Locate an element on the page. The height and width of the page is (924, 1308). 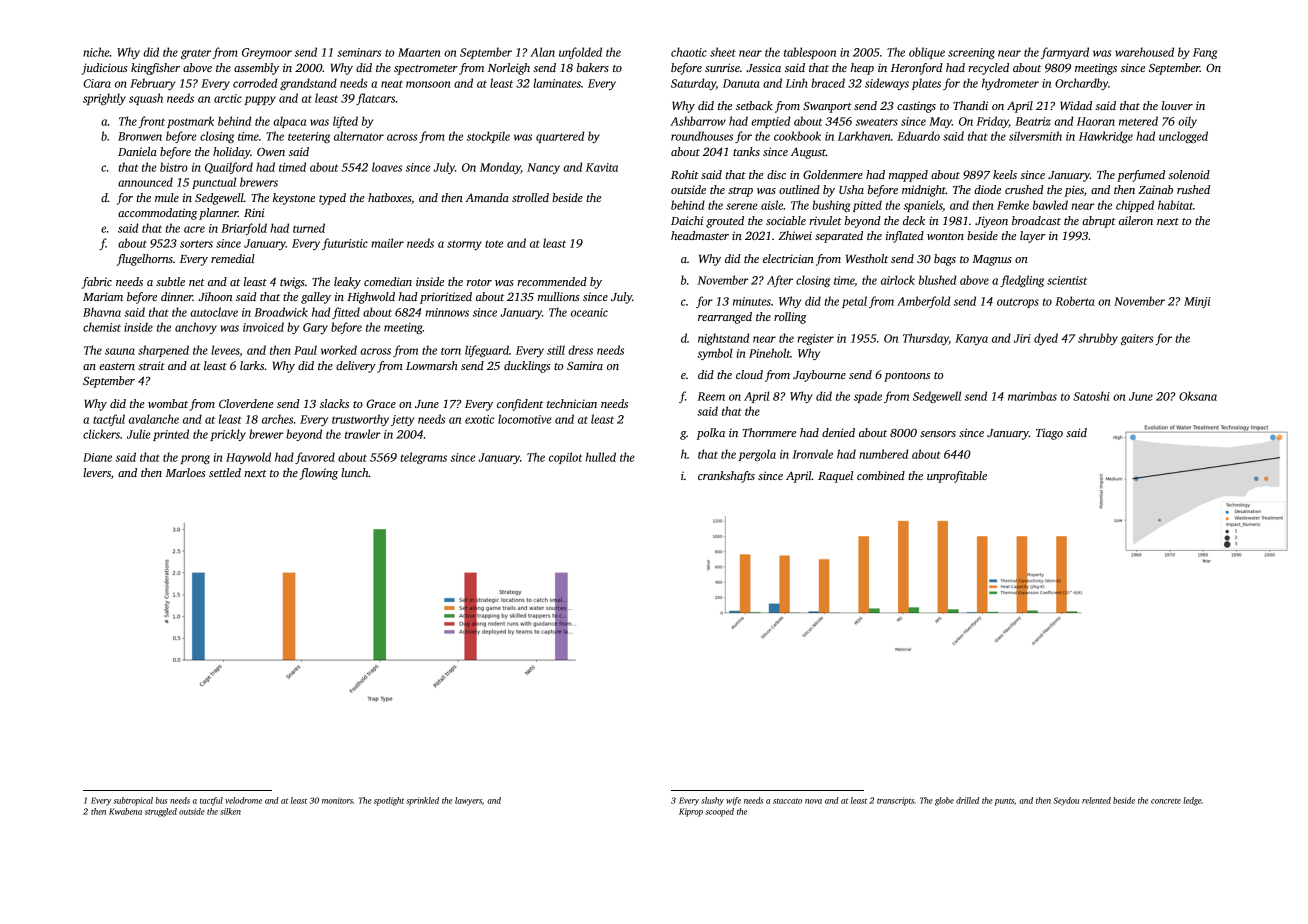
Maarten is located at coordinates (419, 52).
